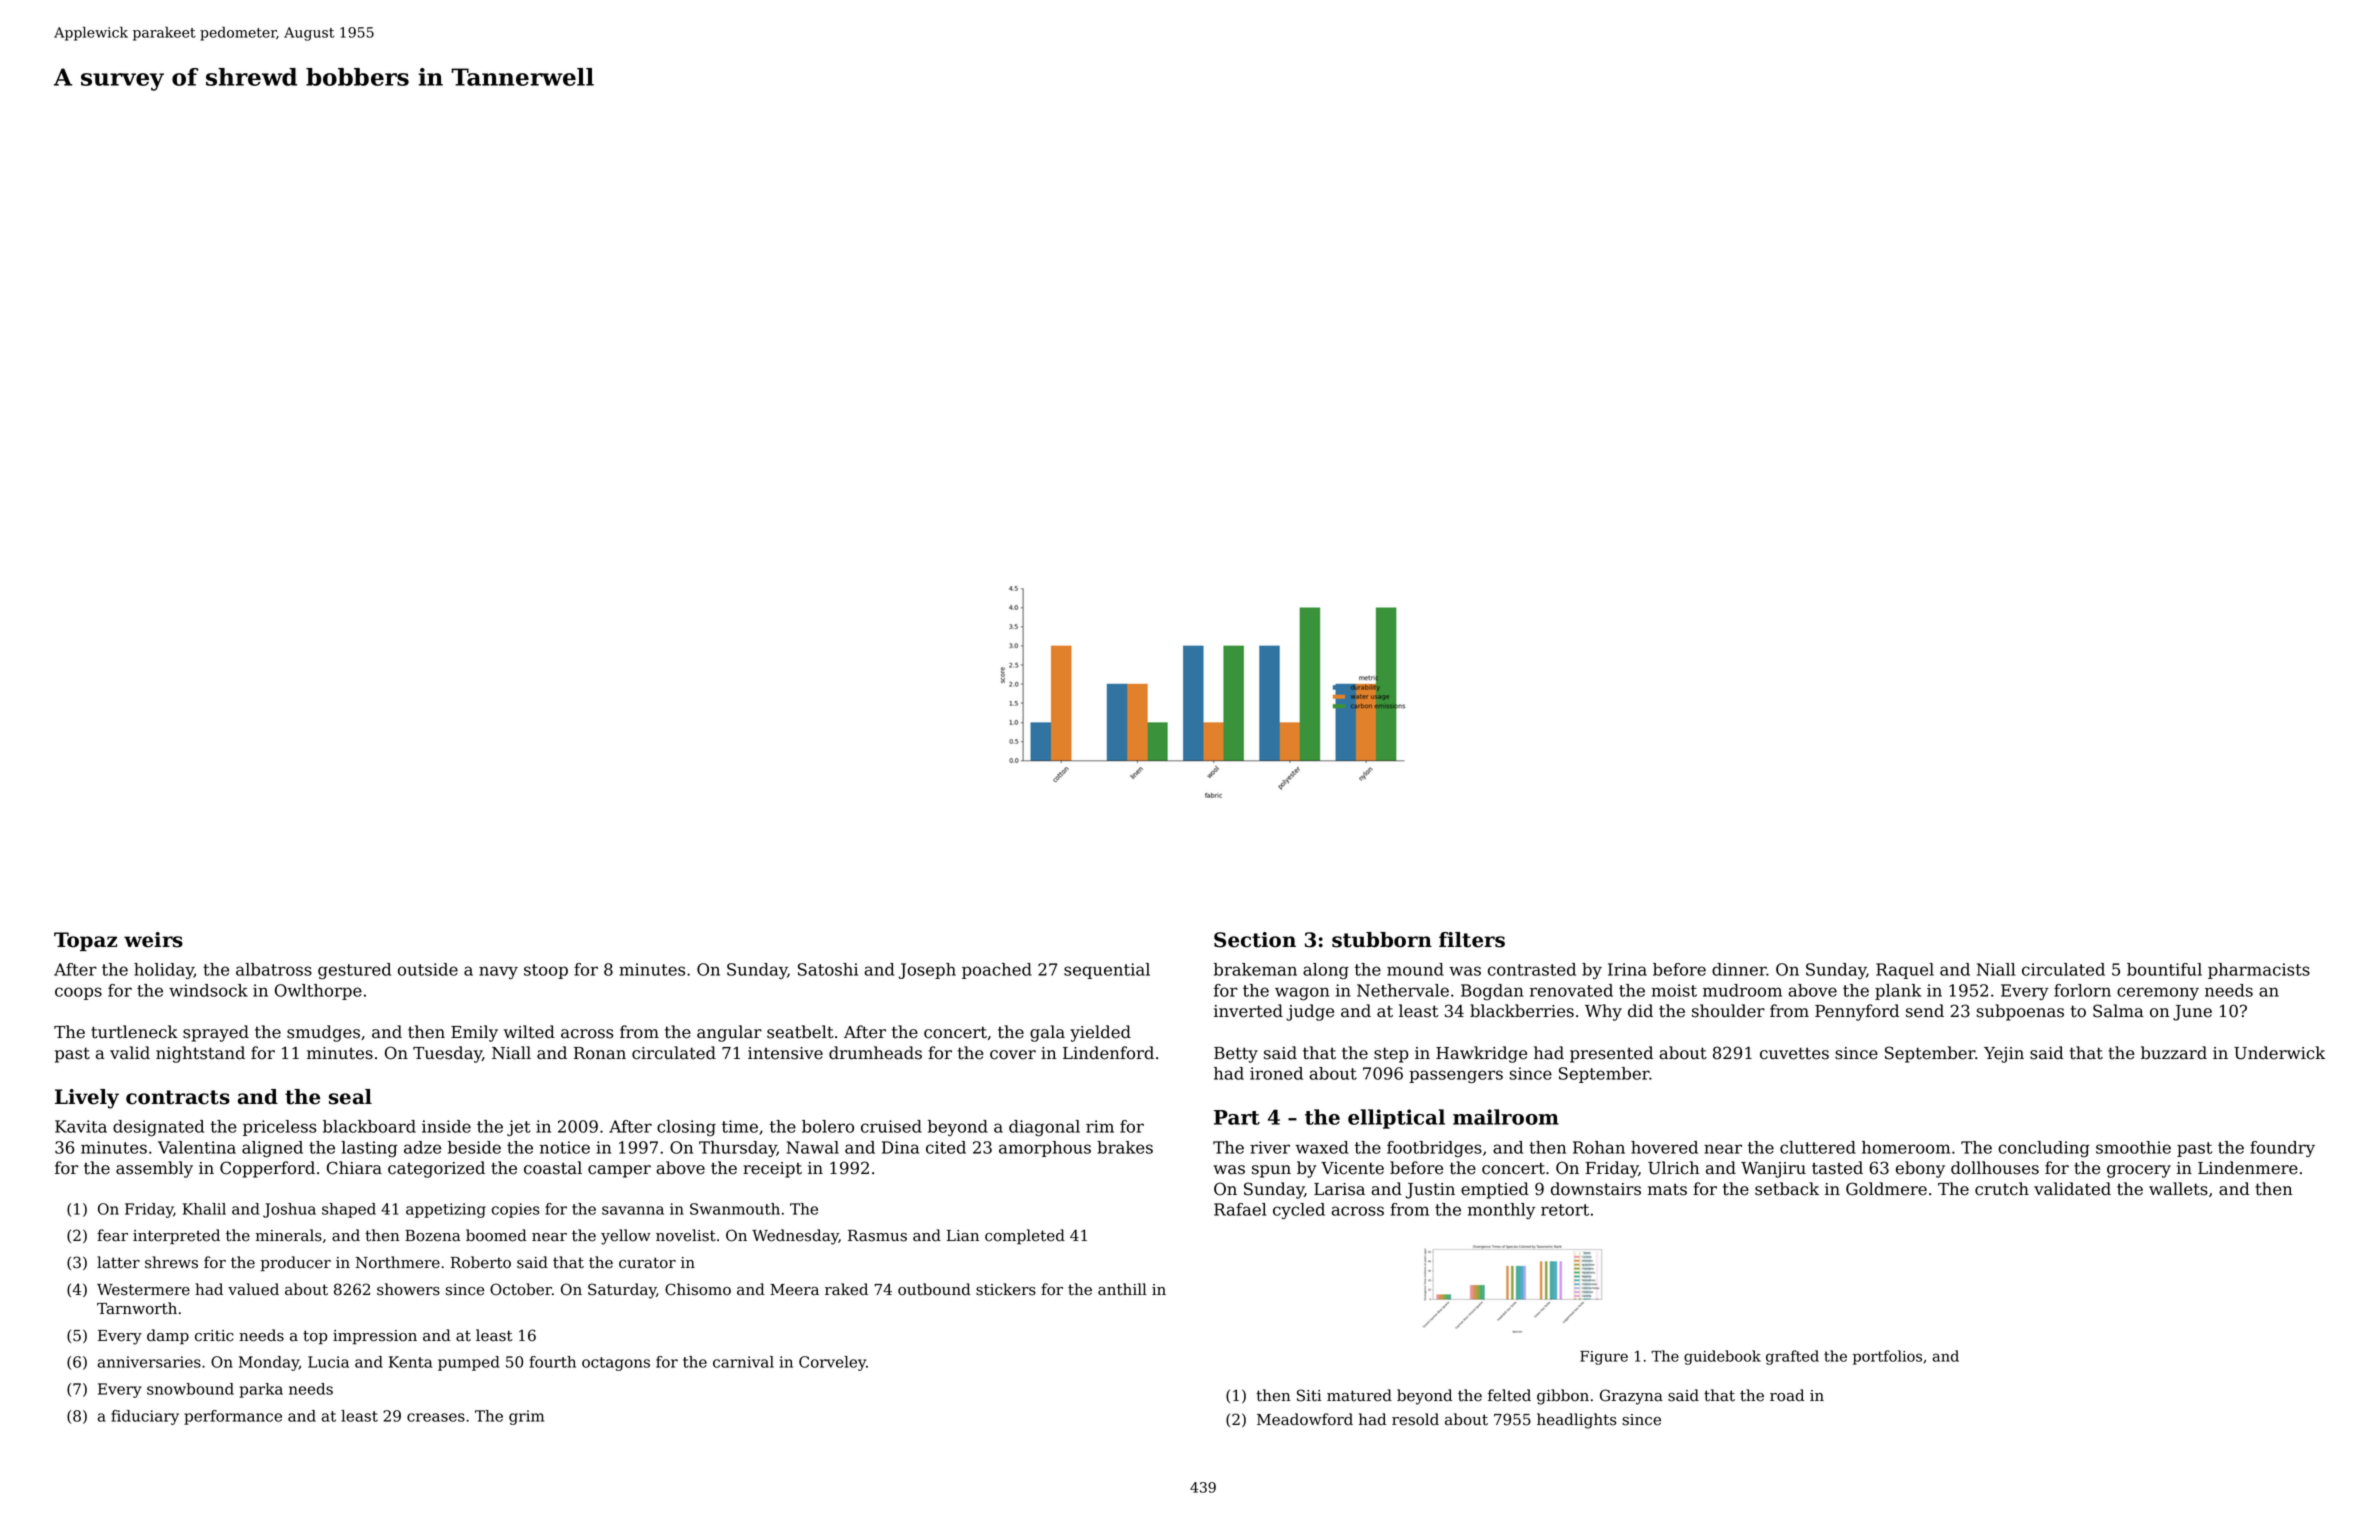  What do you see at coordinates (1565, 1210) in the screenshot?
I see `retort` at bounding box center [1565, 1210].
